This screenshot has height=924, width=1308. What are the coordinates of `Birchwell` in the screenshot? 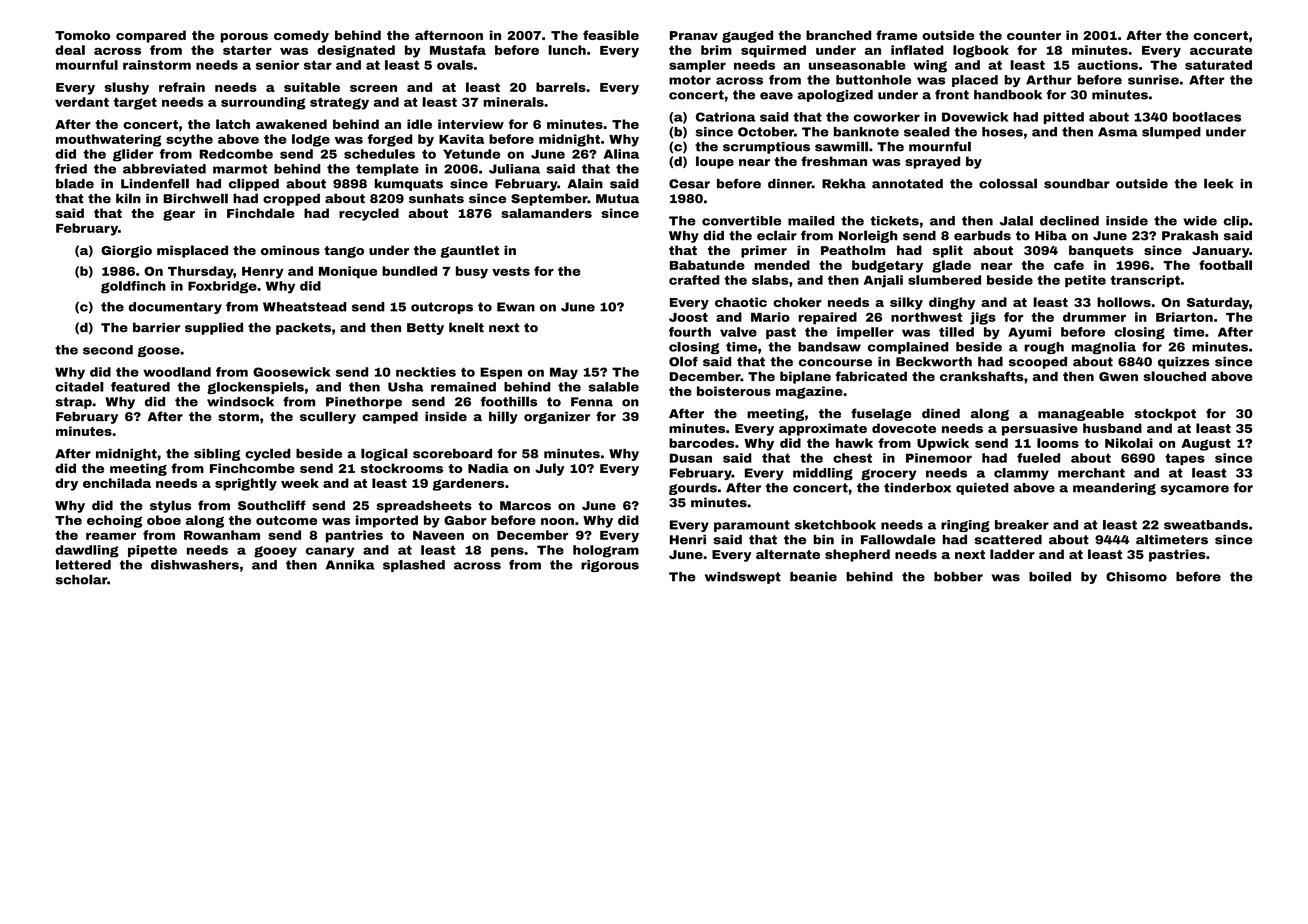 It's located at (195, 198).
